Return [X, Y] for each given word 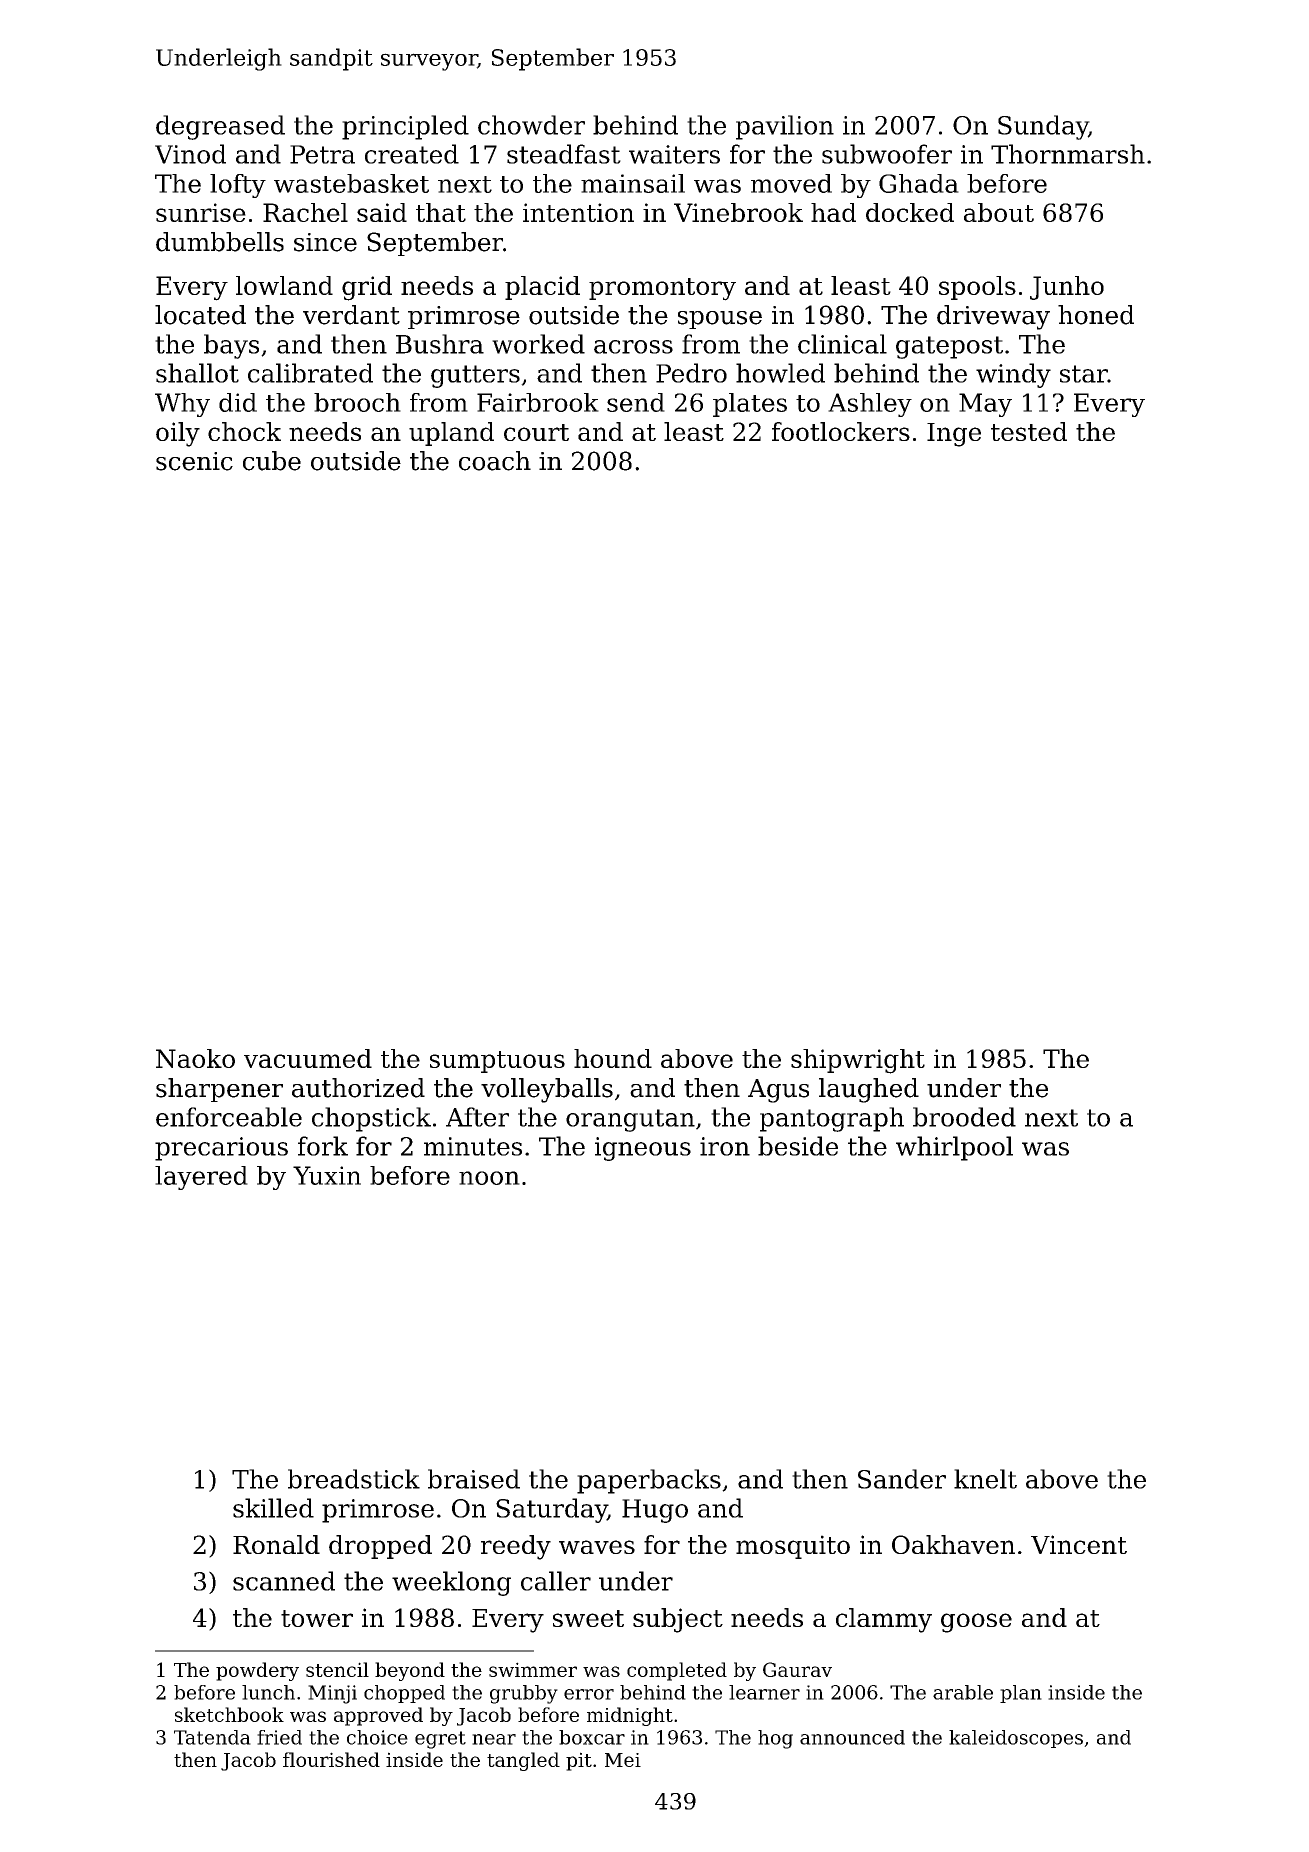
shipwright [858, 1061]
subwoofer [887, 154]
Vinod [190, 154]
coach [495, 461]
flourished [331, 1759]
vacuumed [308, 1058]
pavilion [785, 127]
